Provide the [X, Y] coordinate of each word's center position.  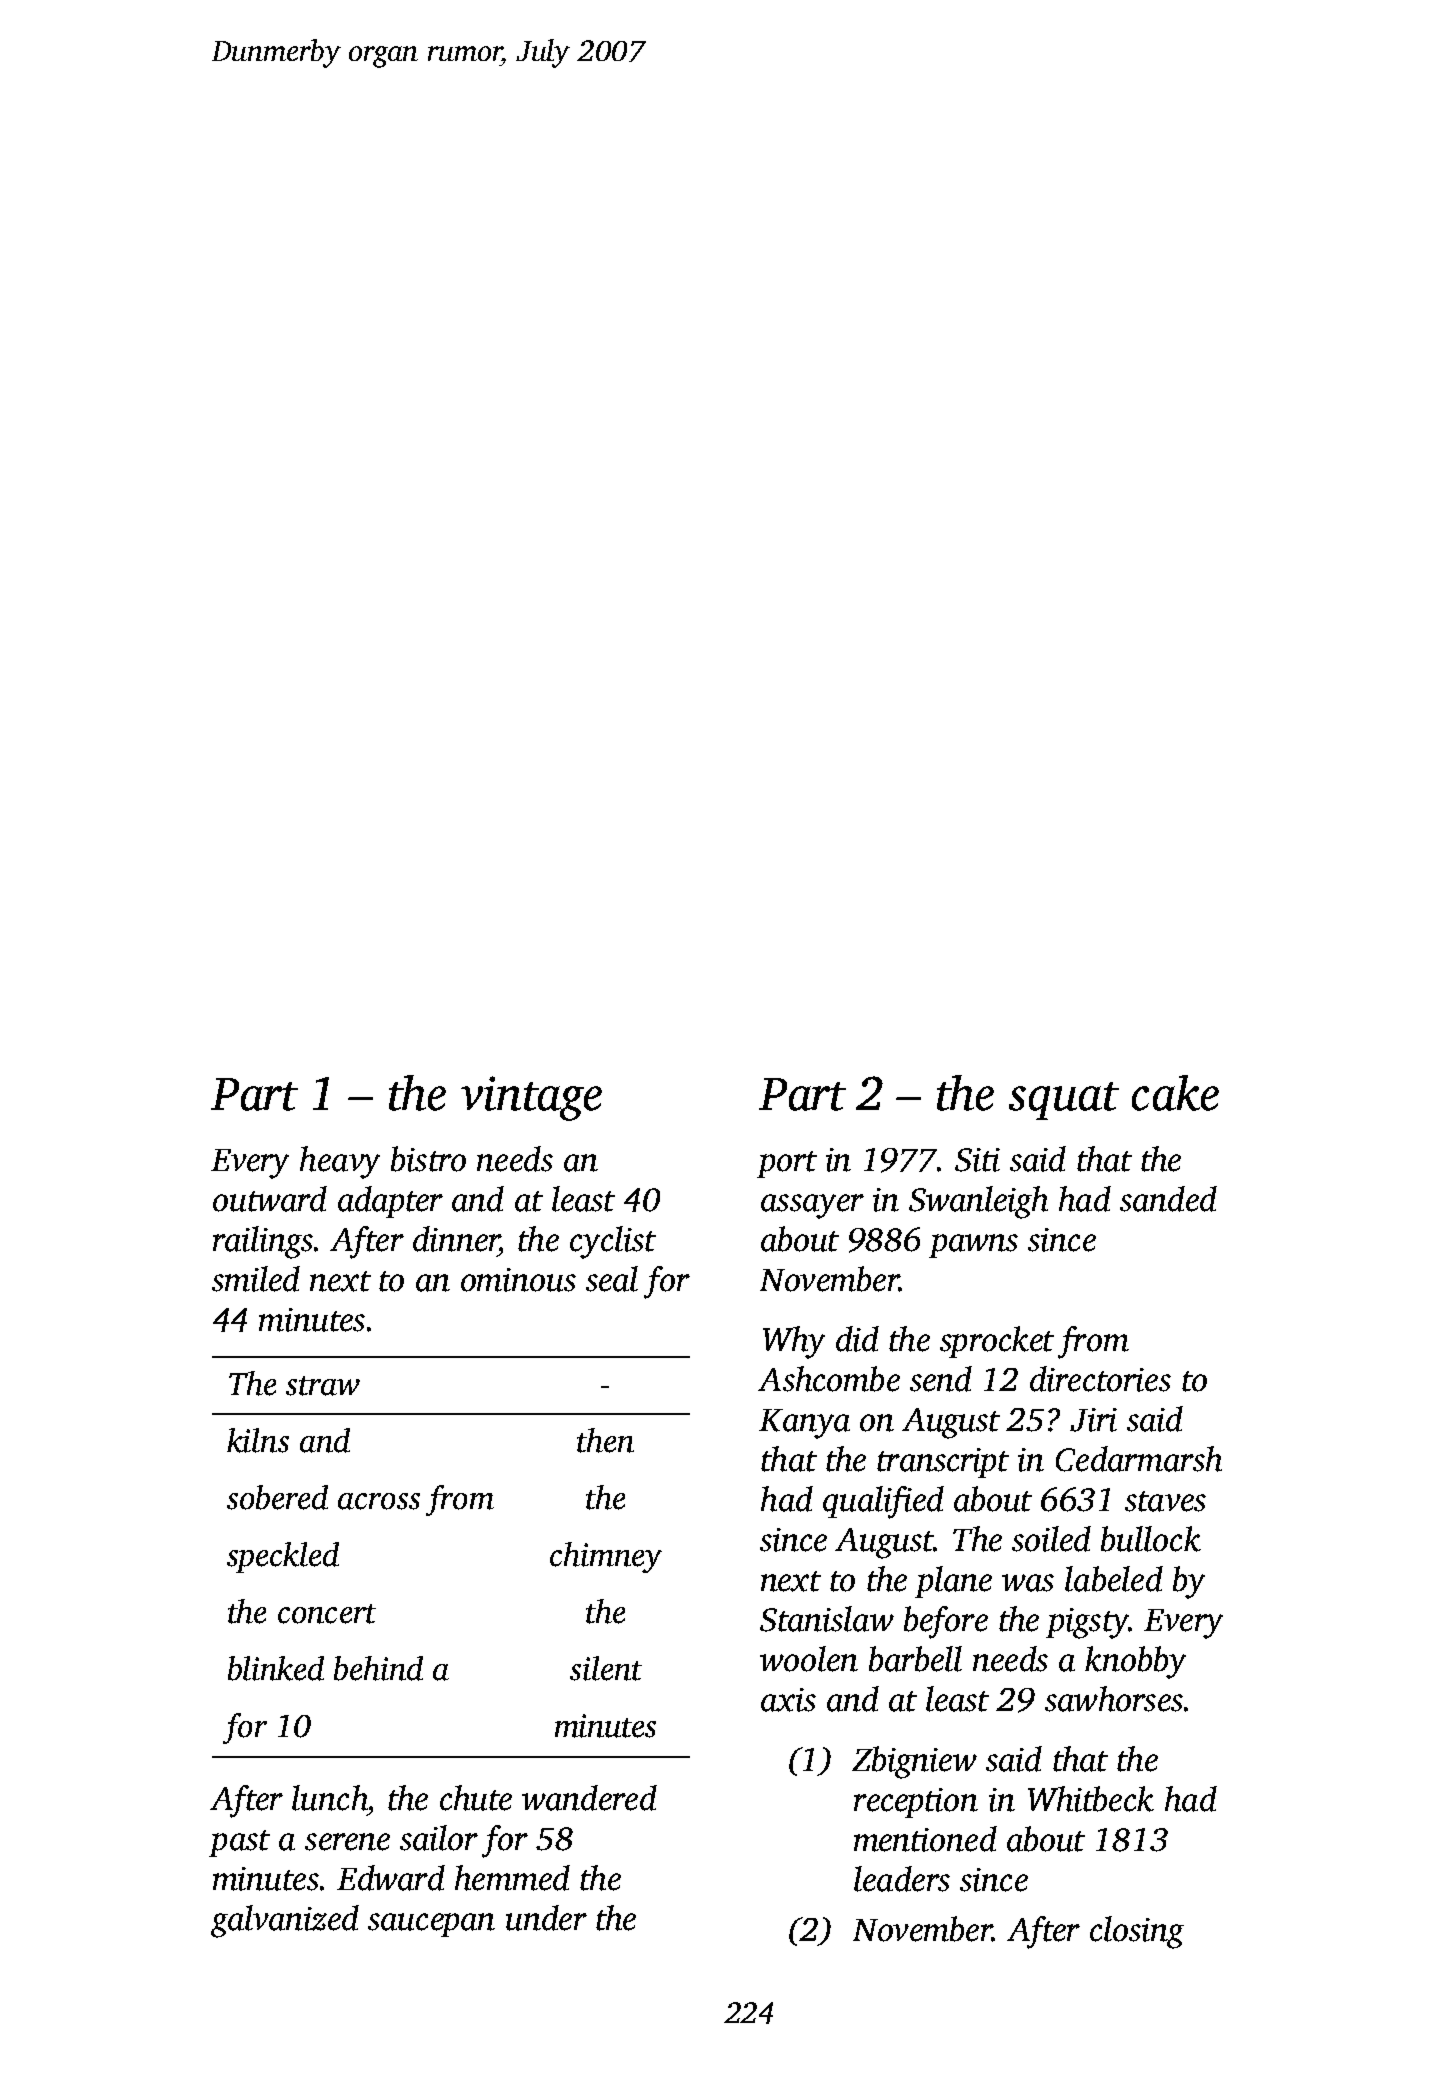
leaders [902, 1879]
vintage [531, 1098]
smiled [256, 1279]
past [239, 1843]
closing [1137, 1932]
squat [1064, 1101]
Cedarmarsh [1139, 1459]
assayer [812, 1206]
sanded [1168, 1199]
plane [953, 1582]
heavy [340, 1162]
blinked [276, 1668]
